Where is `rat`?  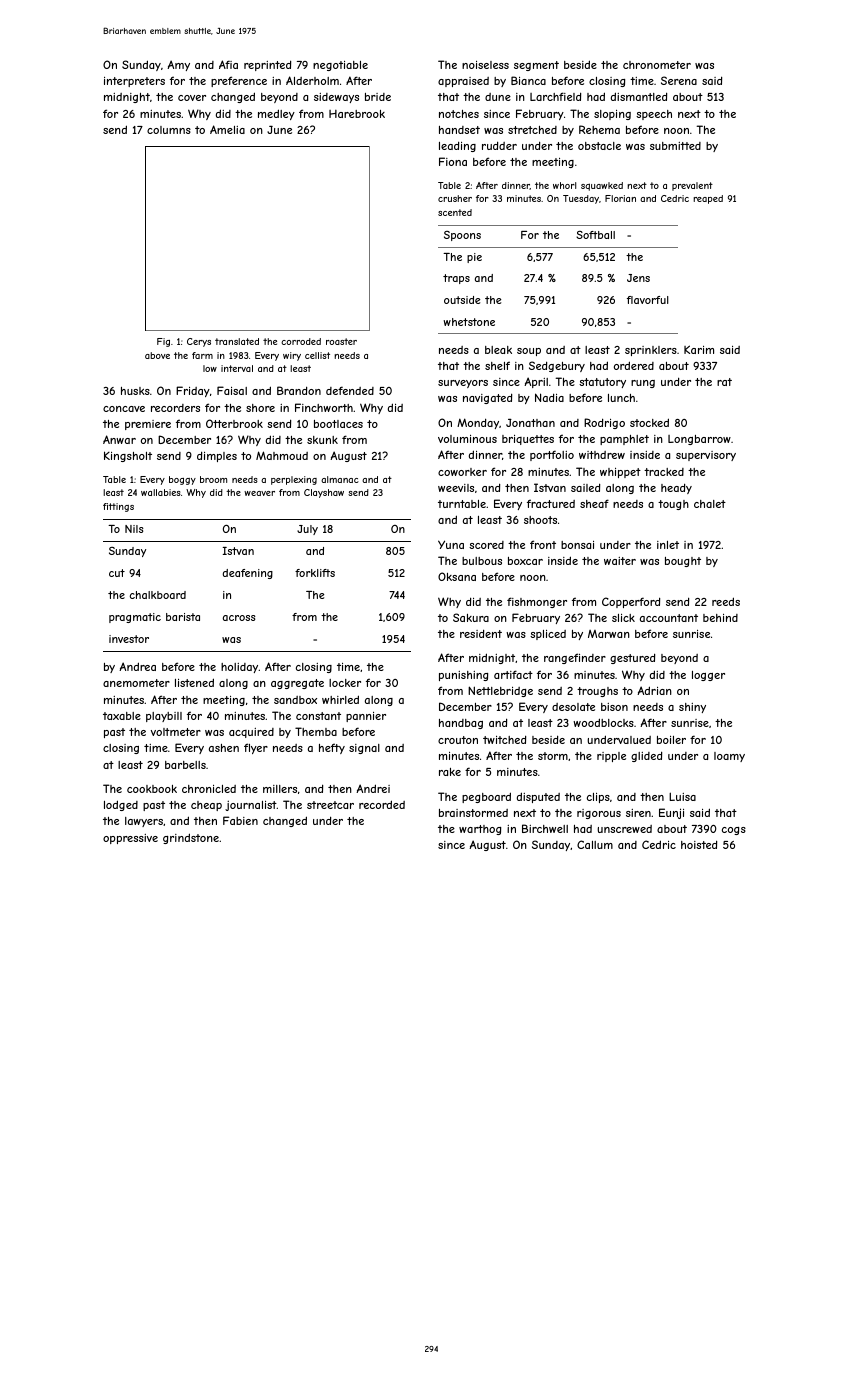 rat is located at coordinates (724, 382).
